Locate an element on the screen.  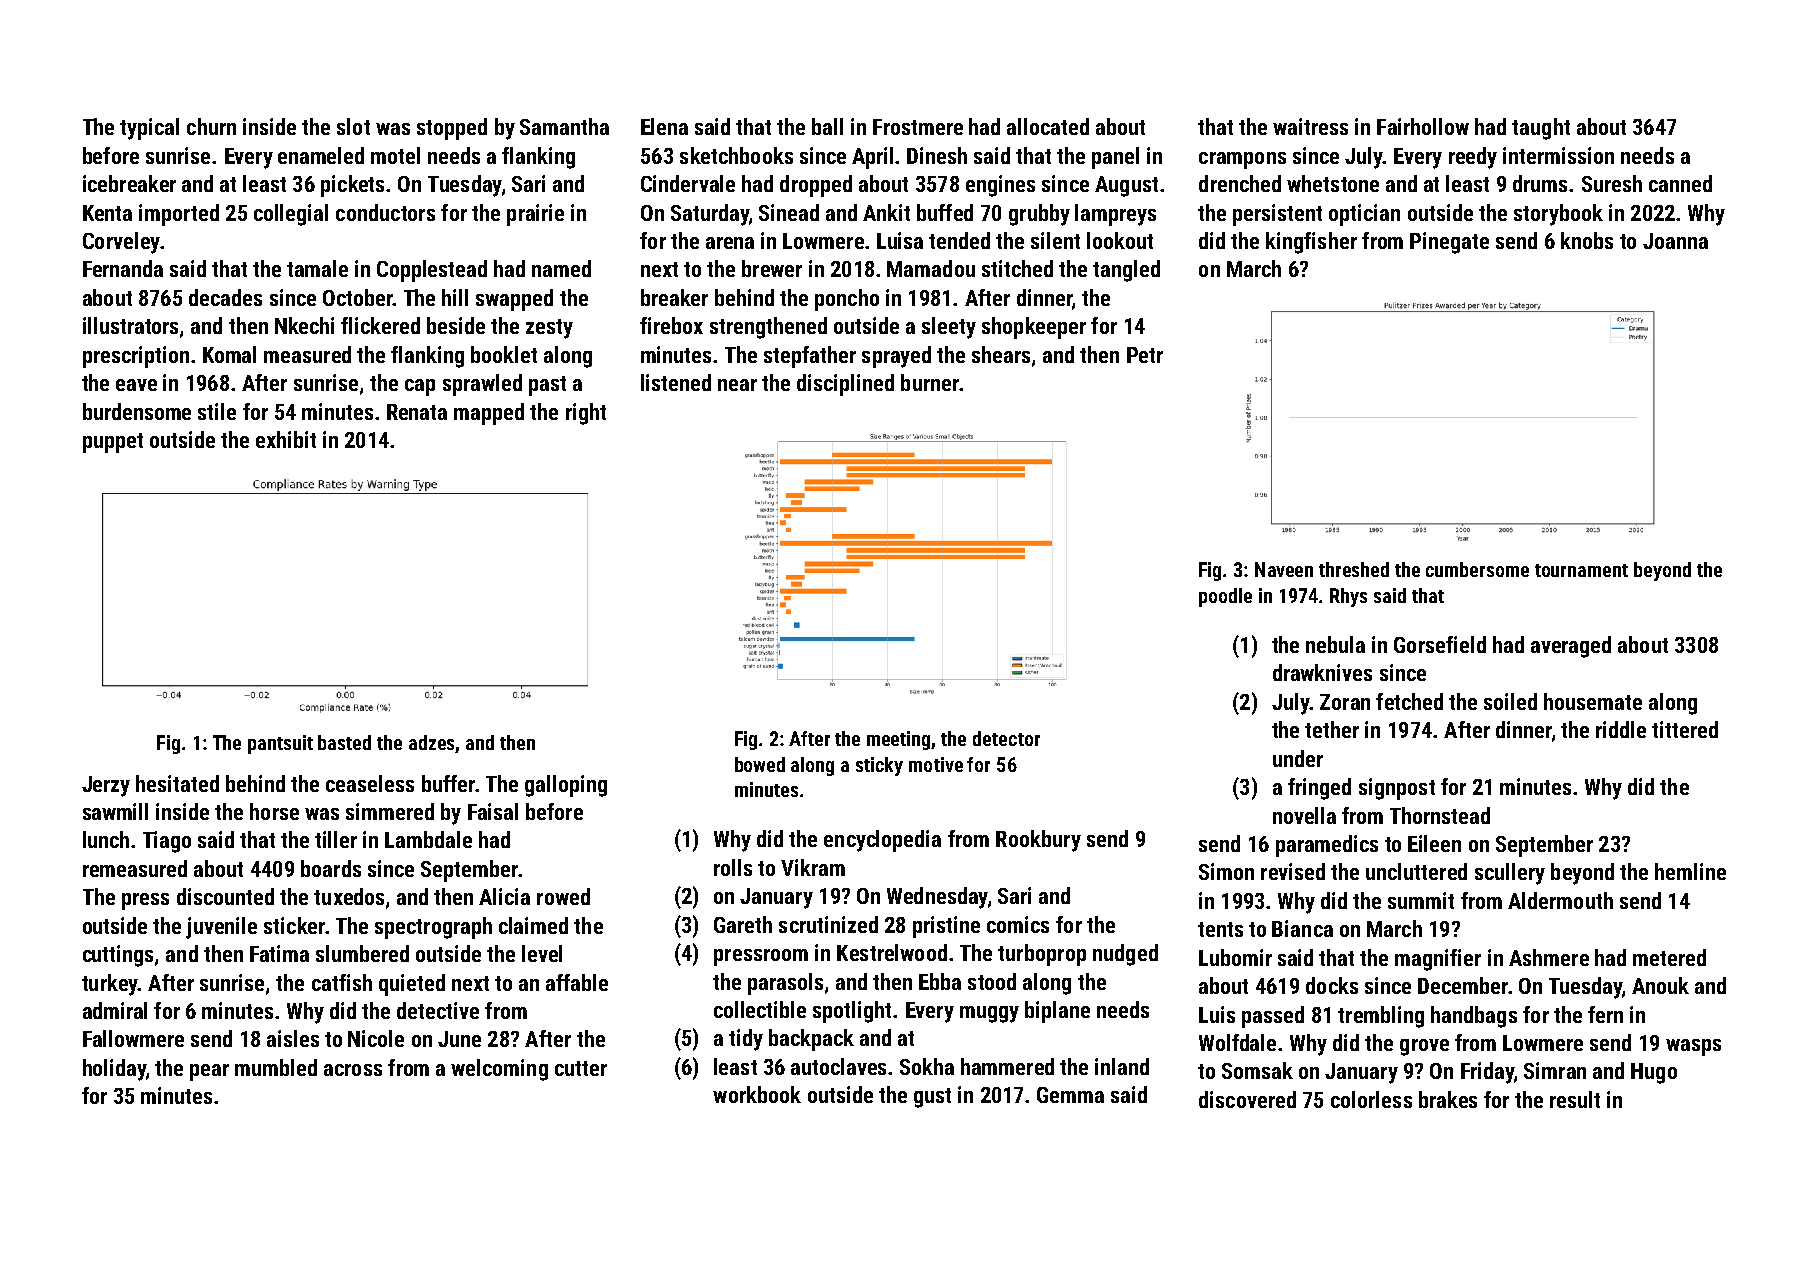
soiled is located at coordinates (1510, 701).
